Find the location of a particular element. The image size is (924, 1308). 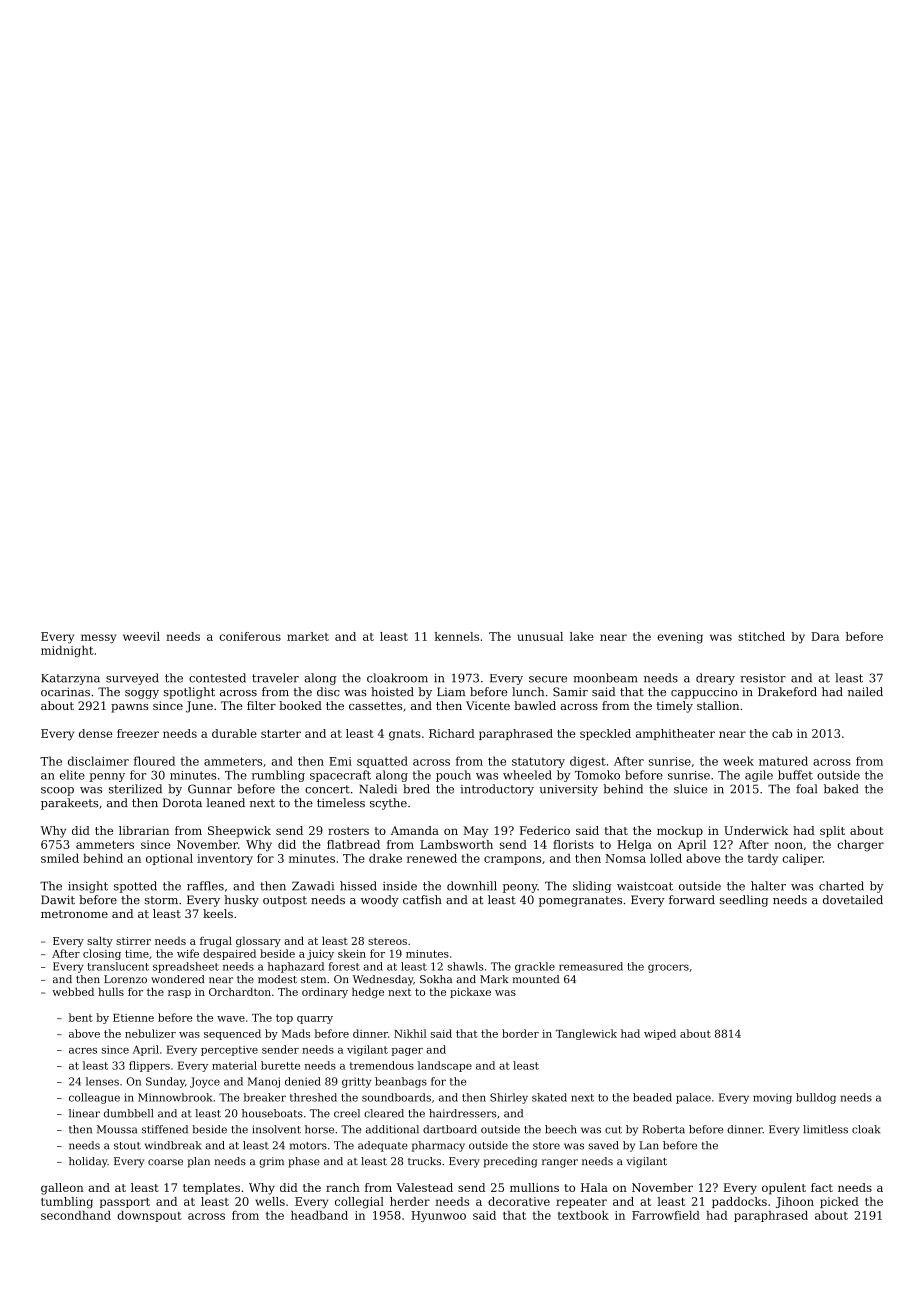

secondhand is located at coordinates (76, 1215).
